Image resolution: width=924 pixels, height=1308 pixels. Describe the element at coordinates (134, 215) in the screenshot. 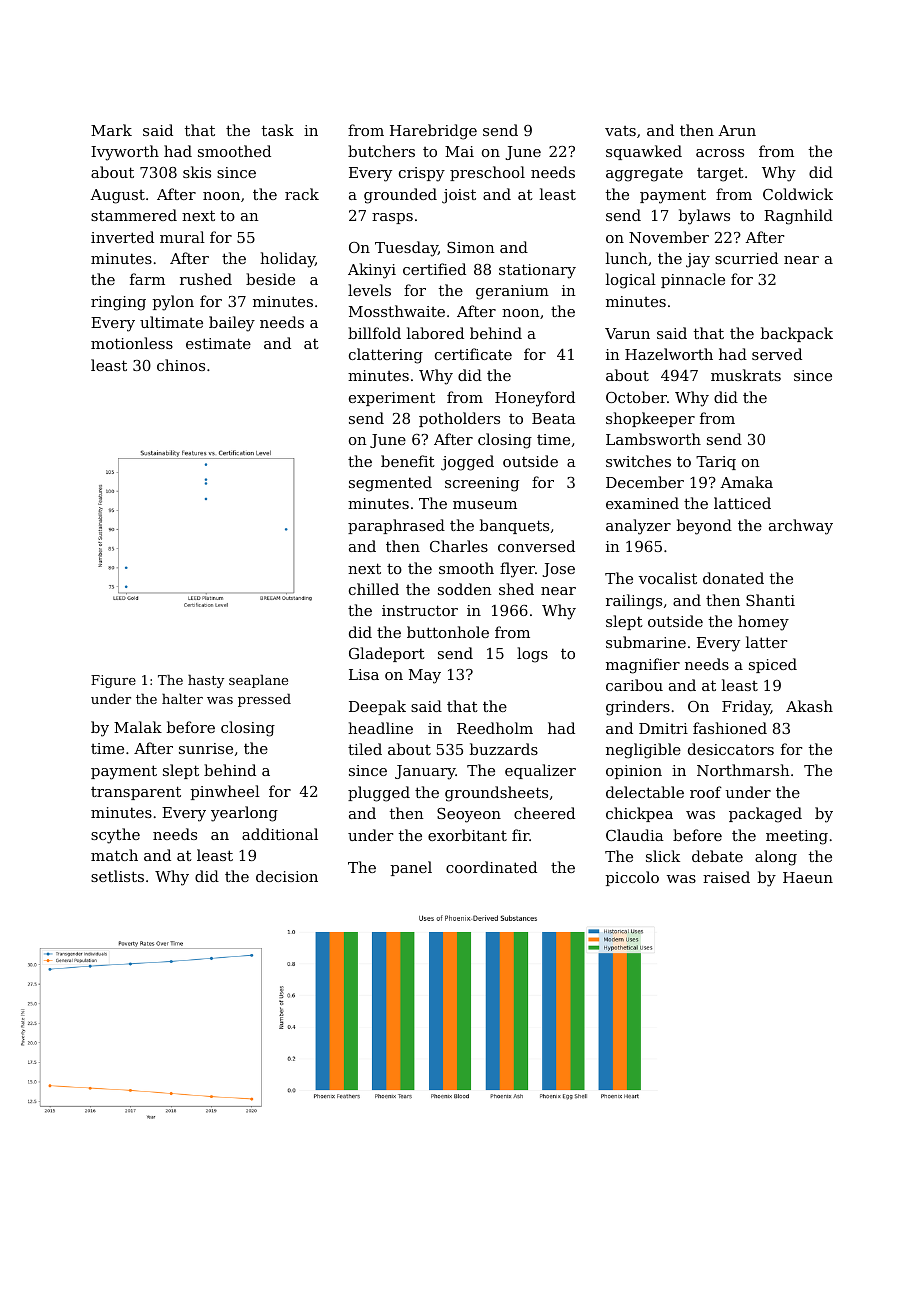

I see `stammered` at that location.
